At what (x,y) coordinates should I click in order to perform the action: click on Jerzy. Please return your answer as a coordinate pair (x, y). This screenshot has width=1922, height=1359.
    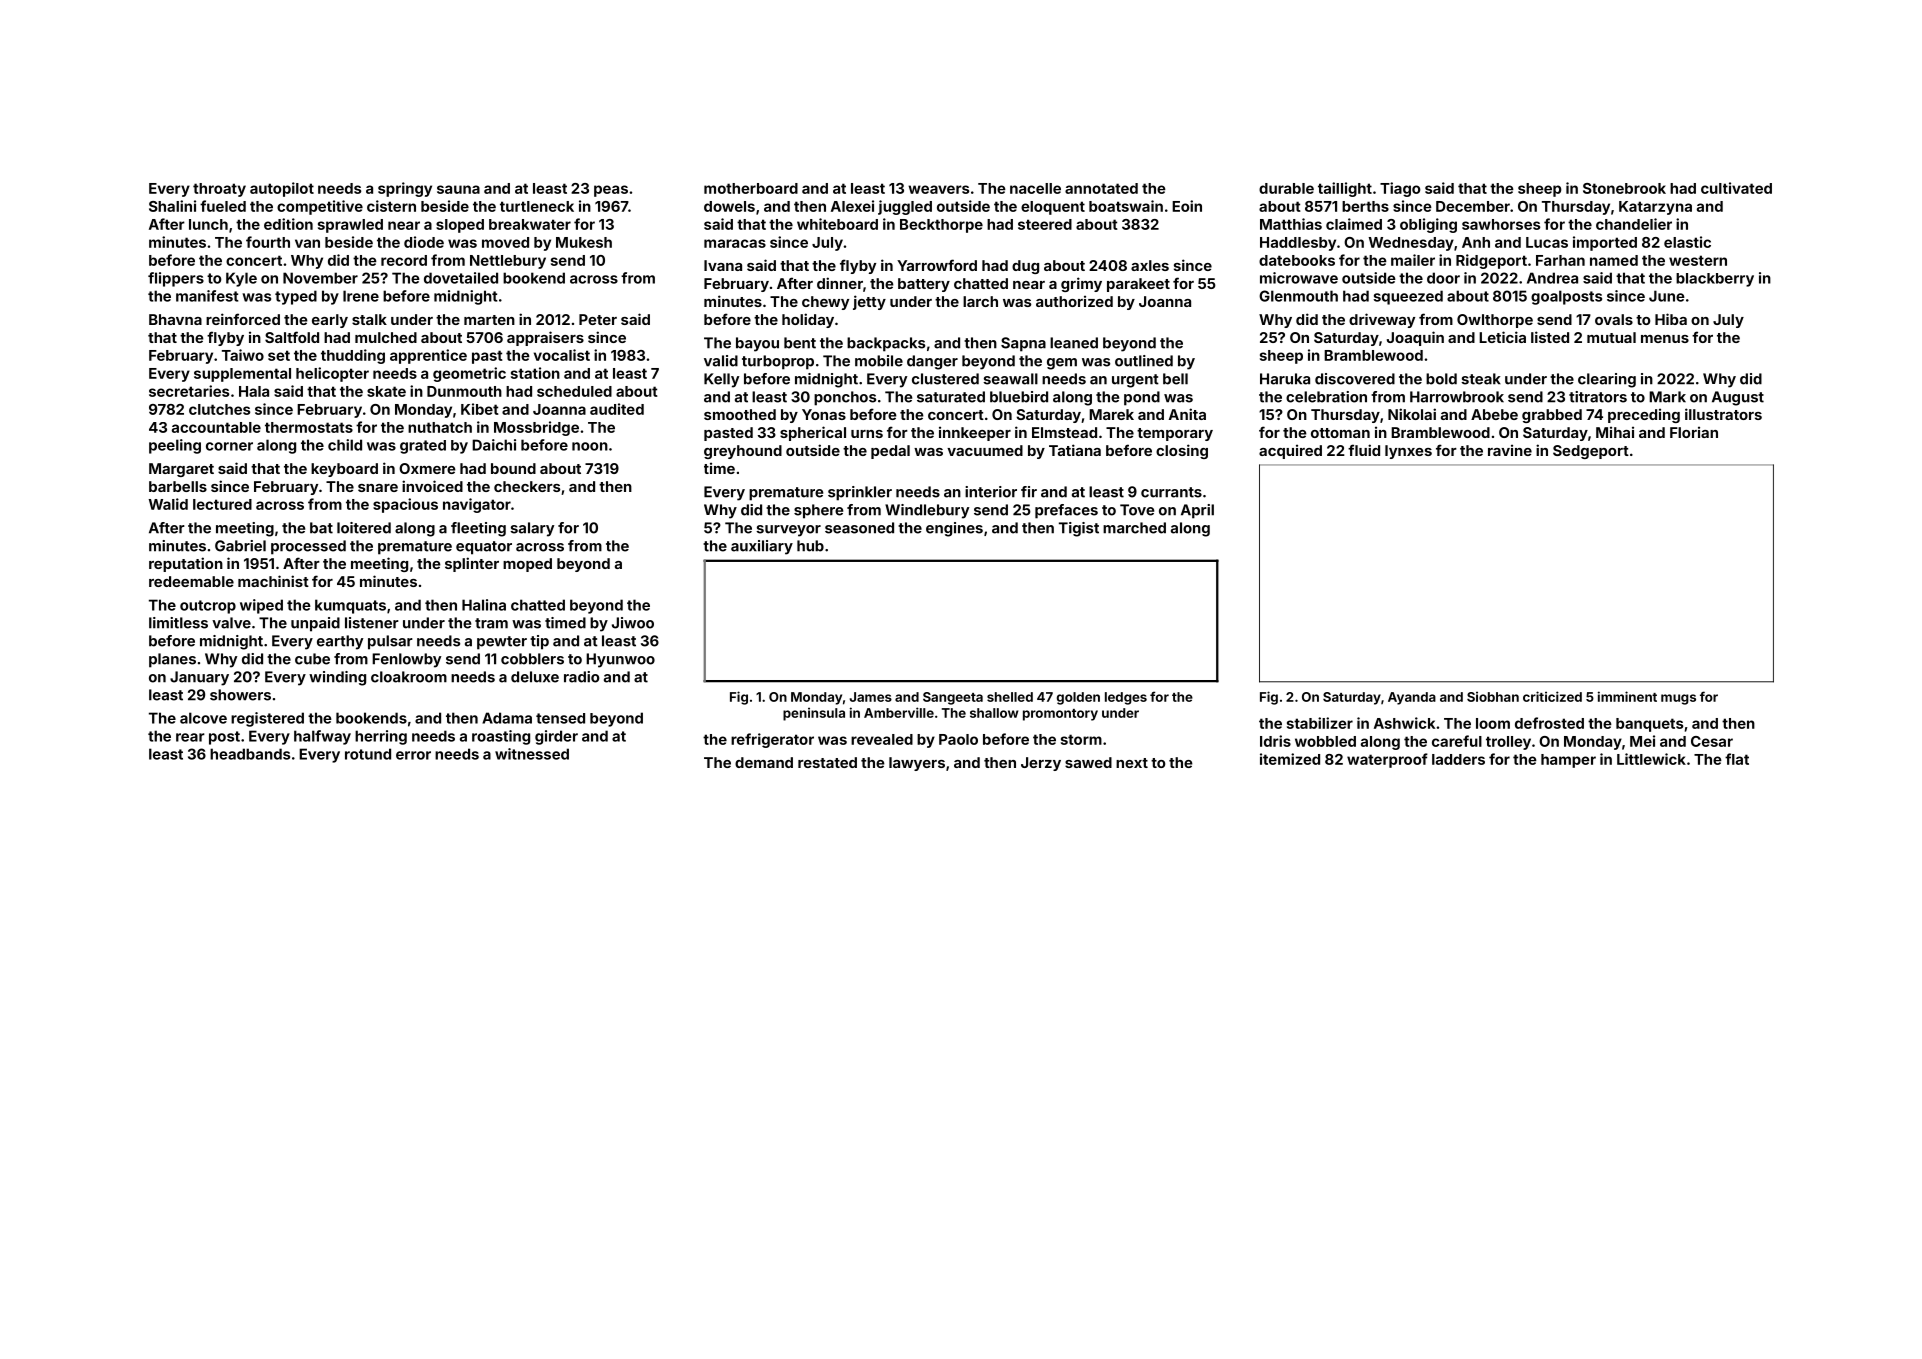
    Looking at the image, I should click on (1041, 764).
